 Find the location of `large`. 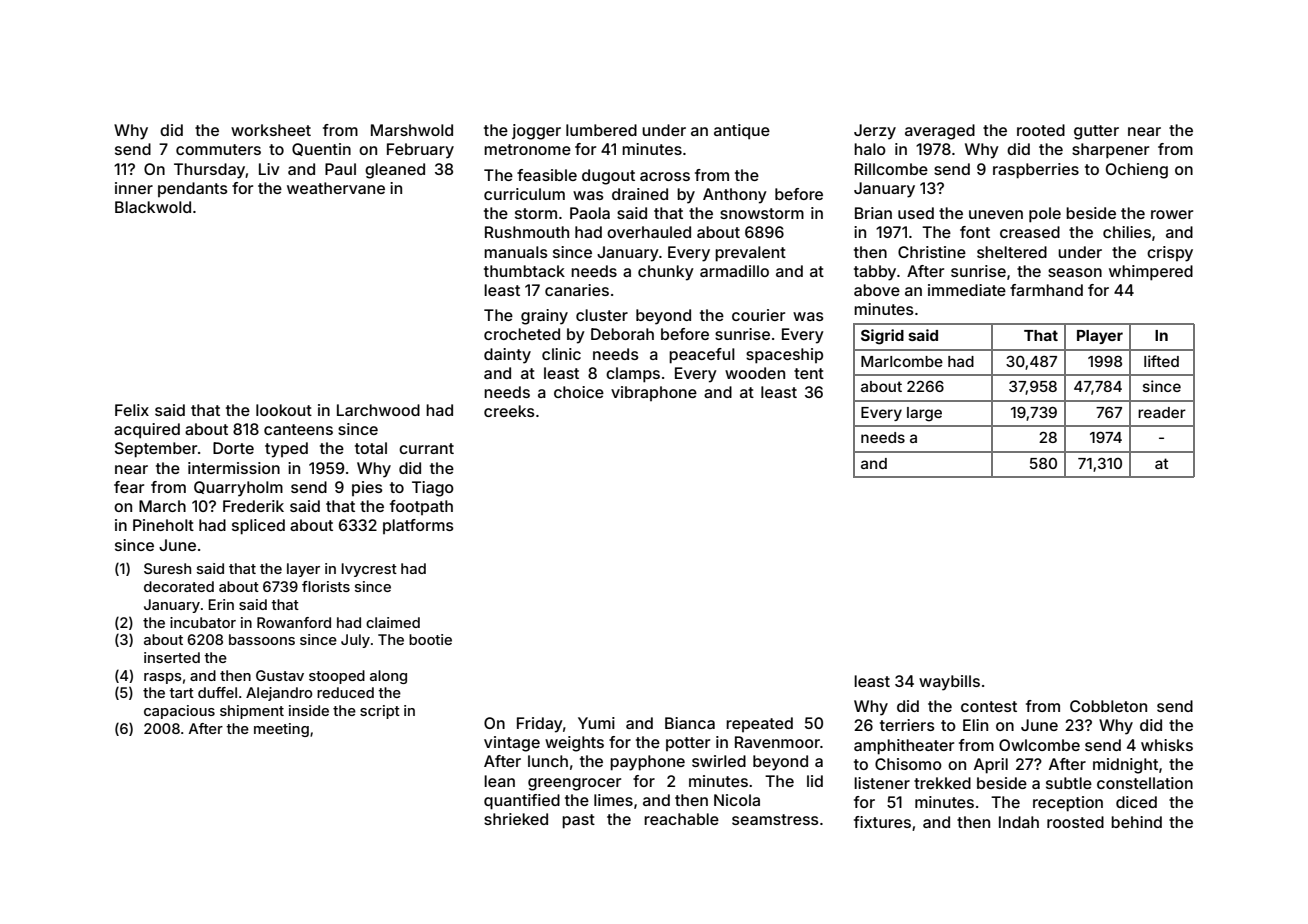

large is located at coordinates (924, 414).
